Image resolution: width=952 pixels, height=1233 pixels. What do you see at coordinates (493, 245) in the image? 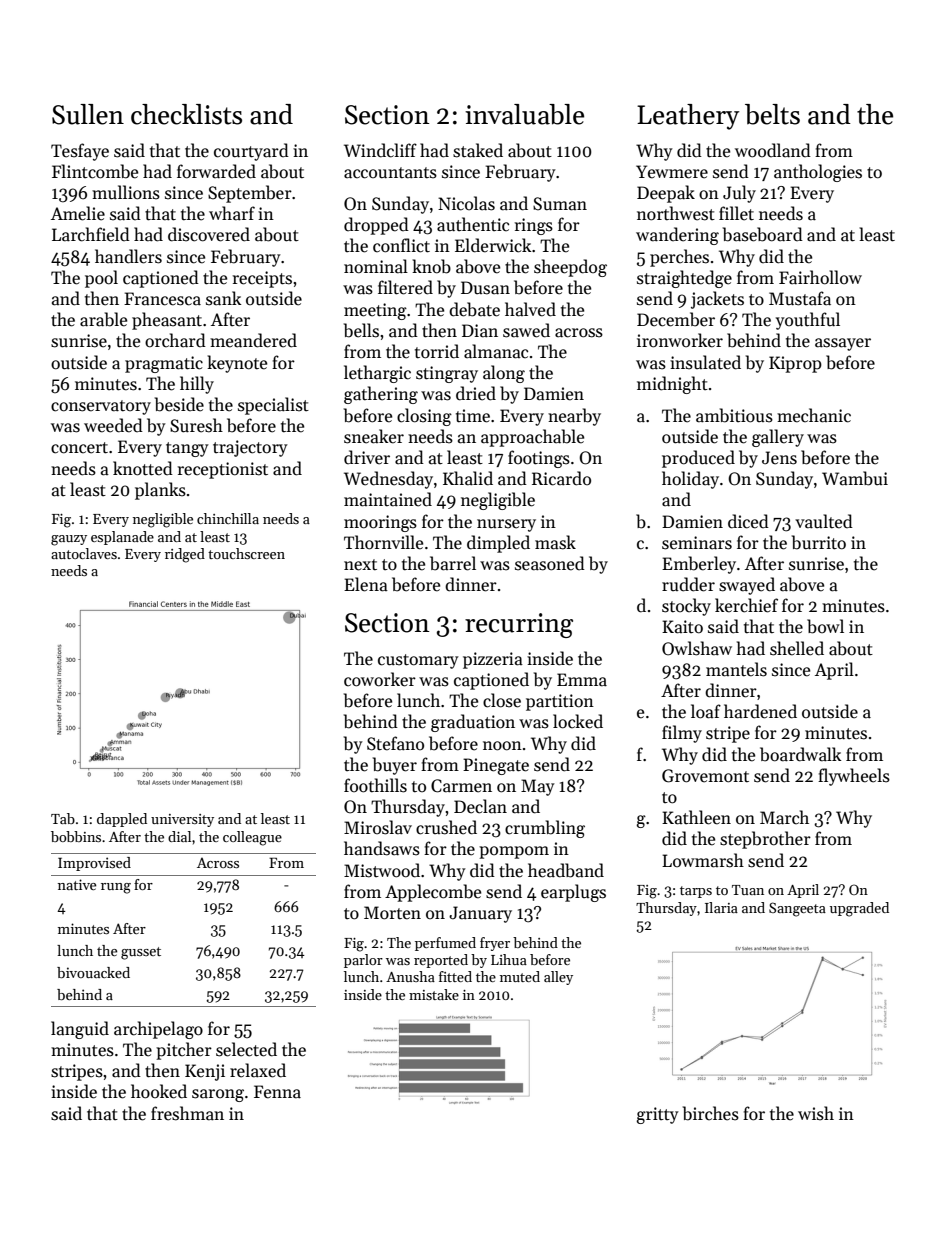
I see `Elderwick` at bounding box center [493, 245].
